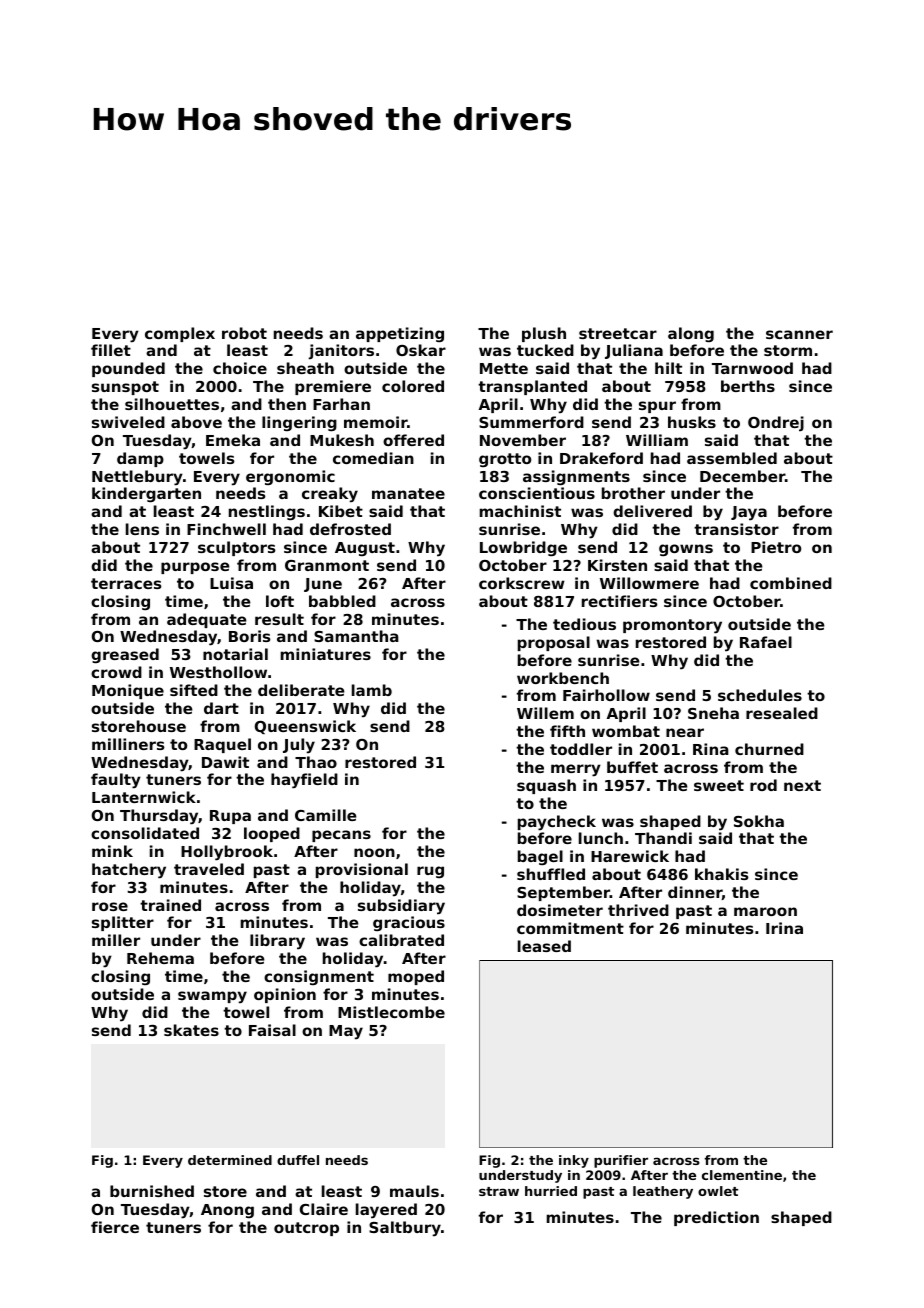 Image resolution: width=924 pixels, height=1308 pixels. I want to click on maroon, so click(765, 911).
